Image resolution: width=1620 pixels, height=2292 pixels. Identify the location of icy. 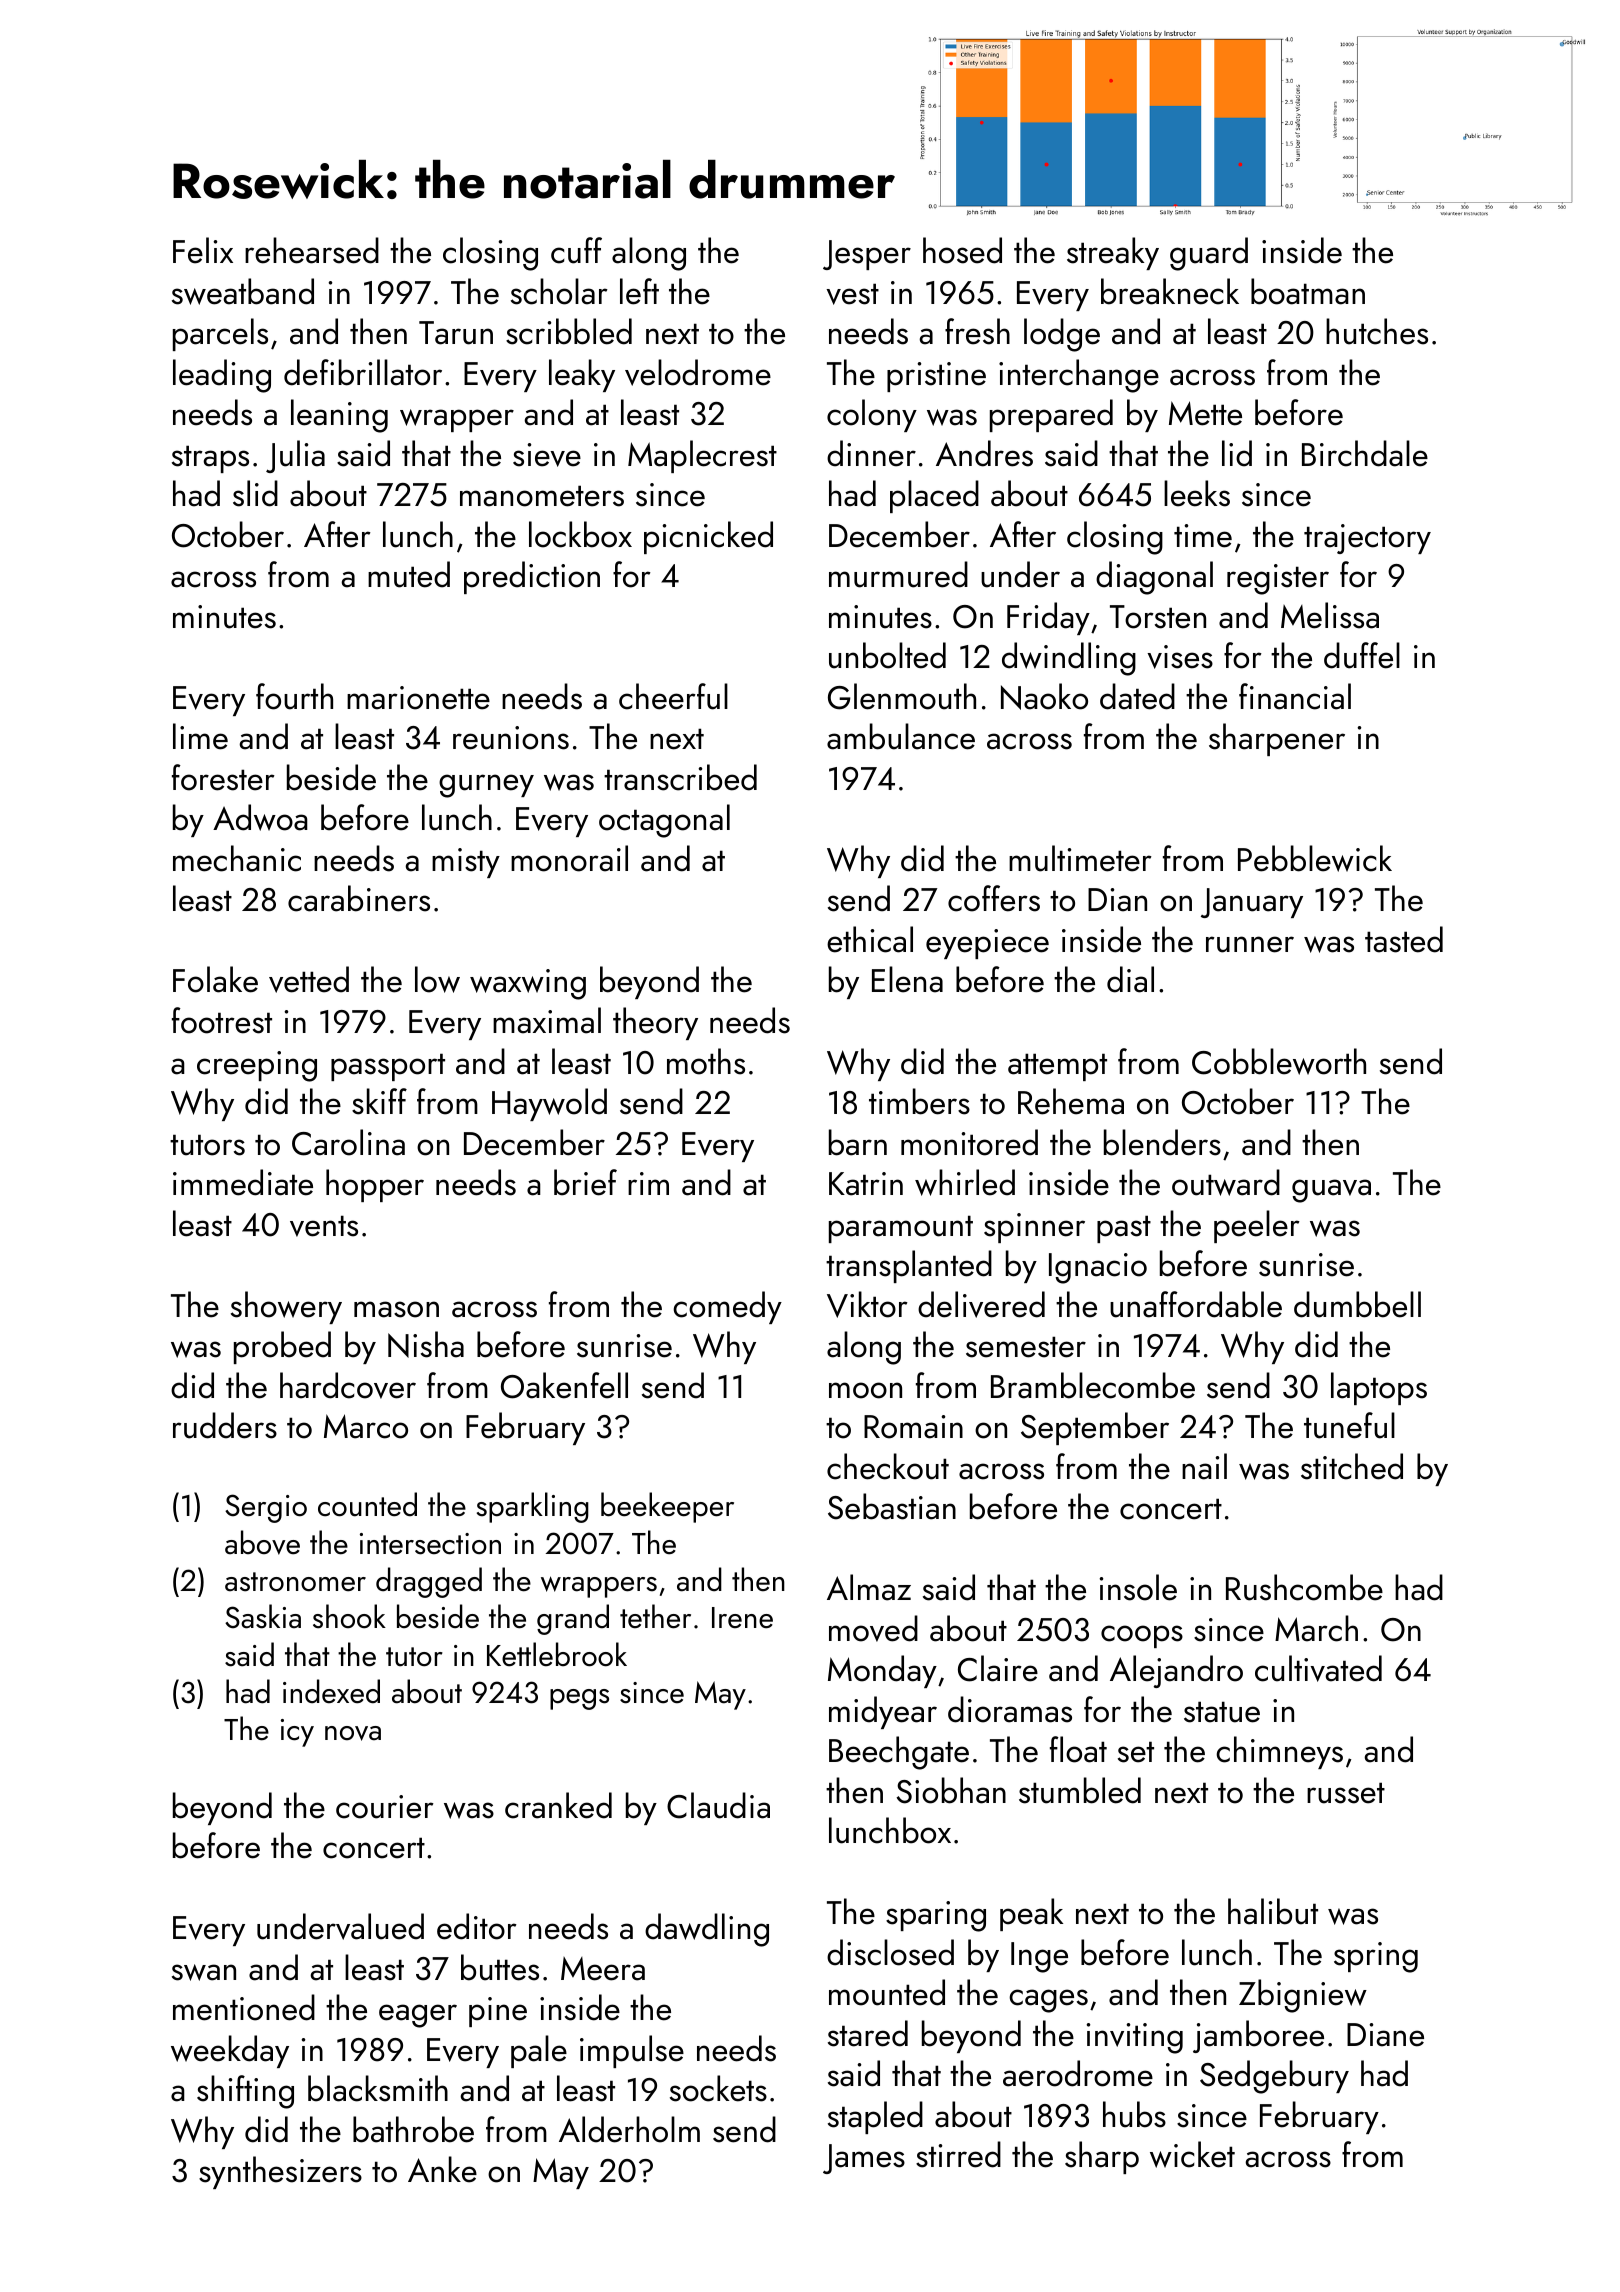
(297, 1733).
